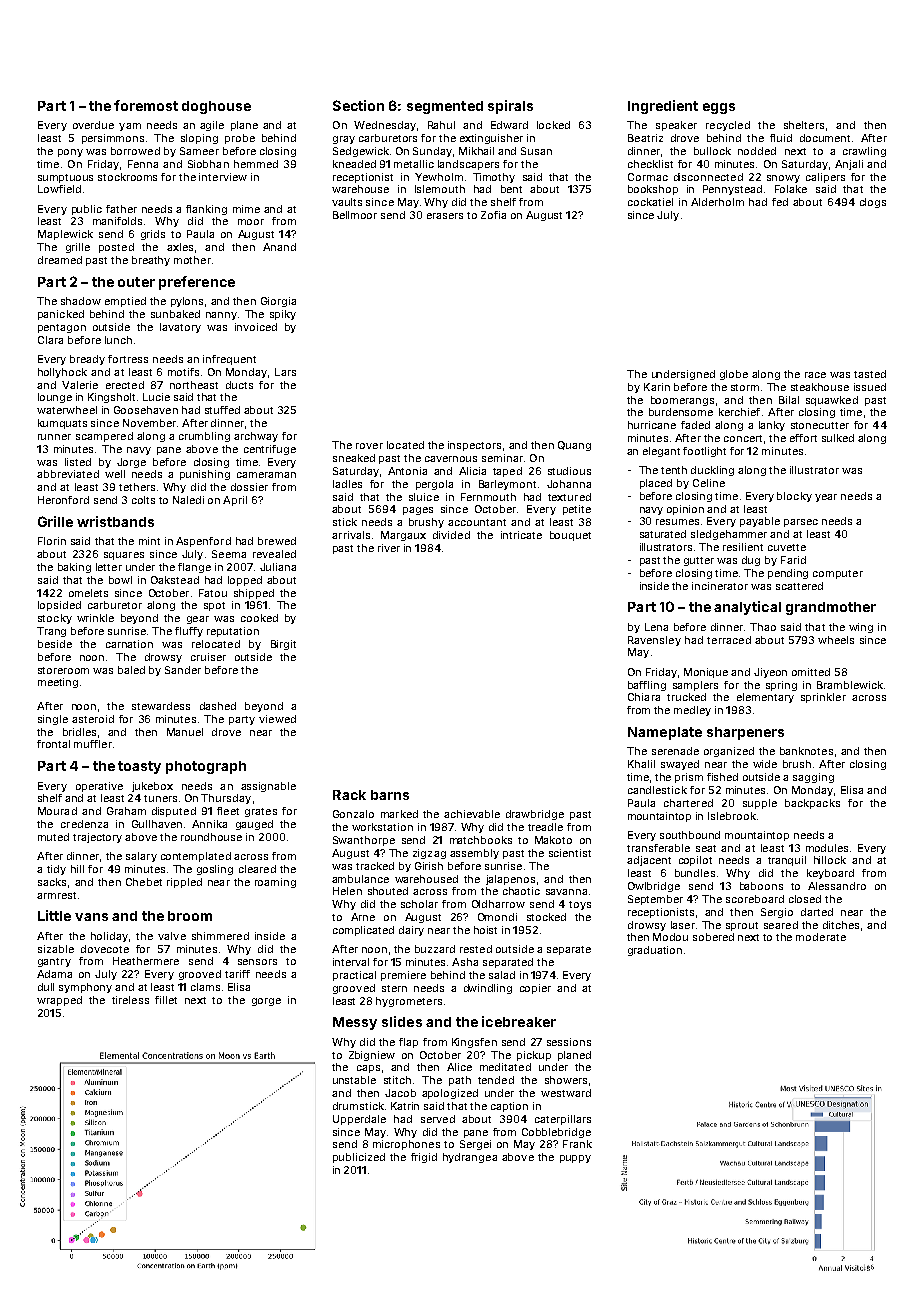  What do you see at coordinates (205, 475) in the screenshot?
I see `punishing` at bounding box center [205, 475].
